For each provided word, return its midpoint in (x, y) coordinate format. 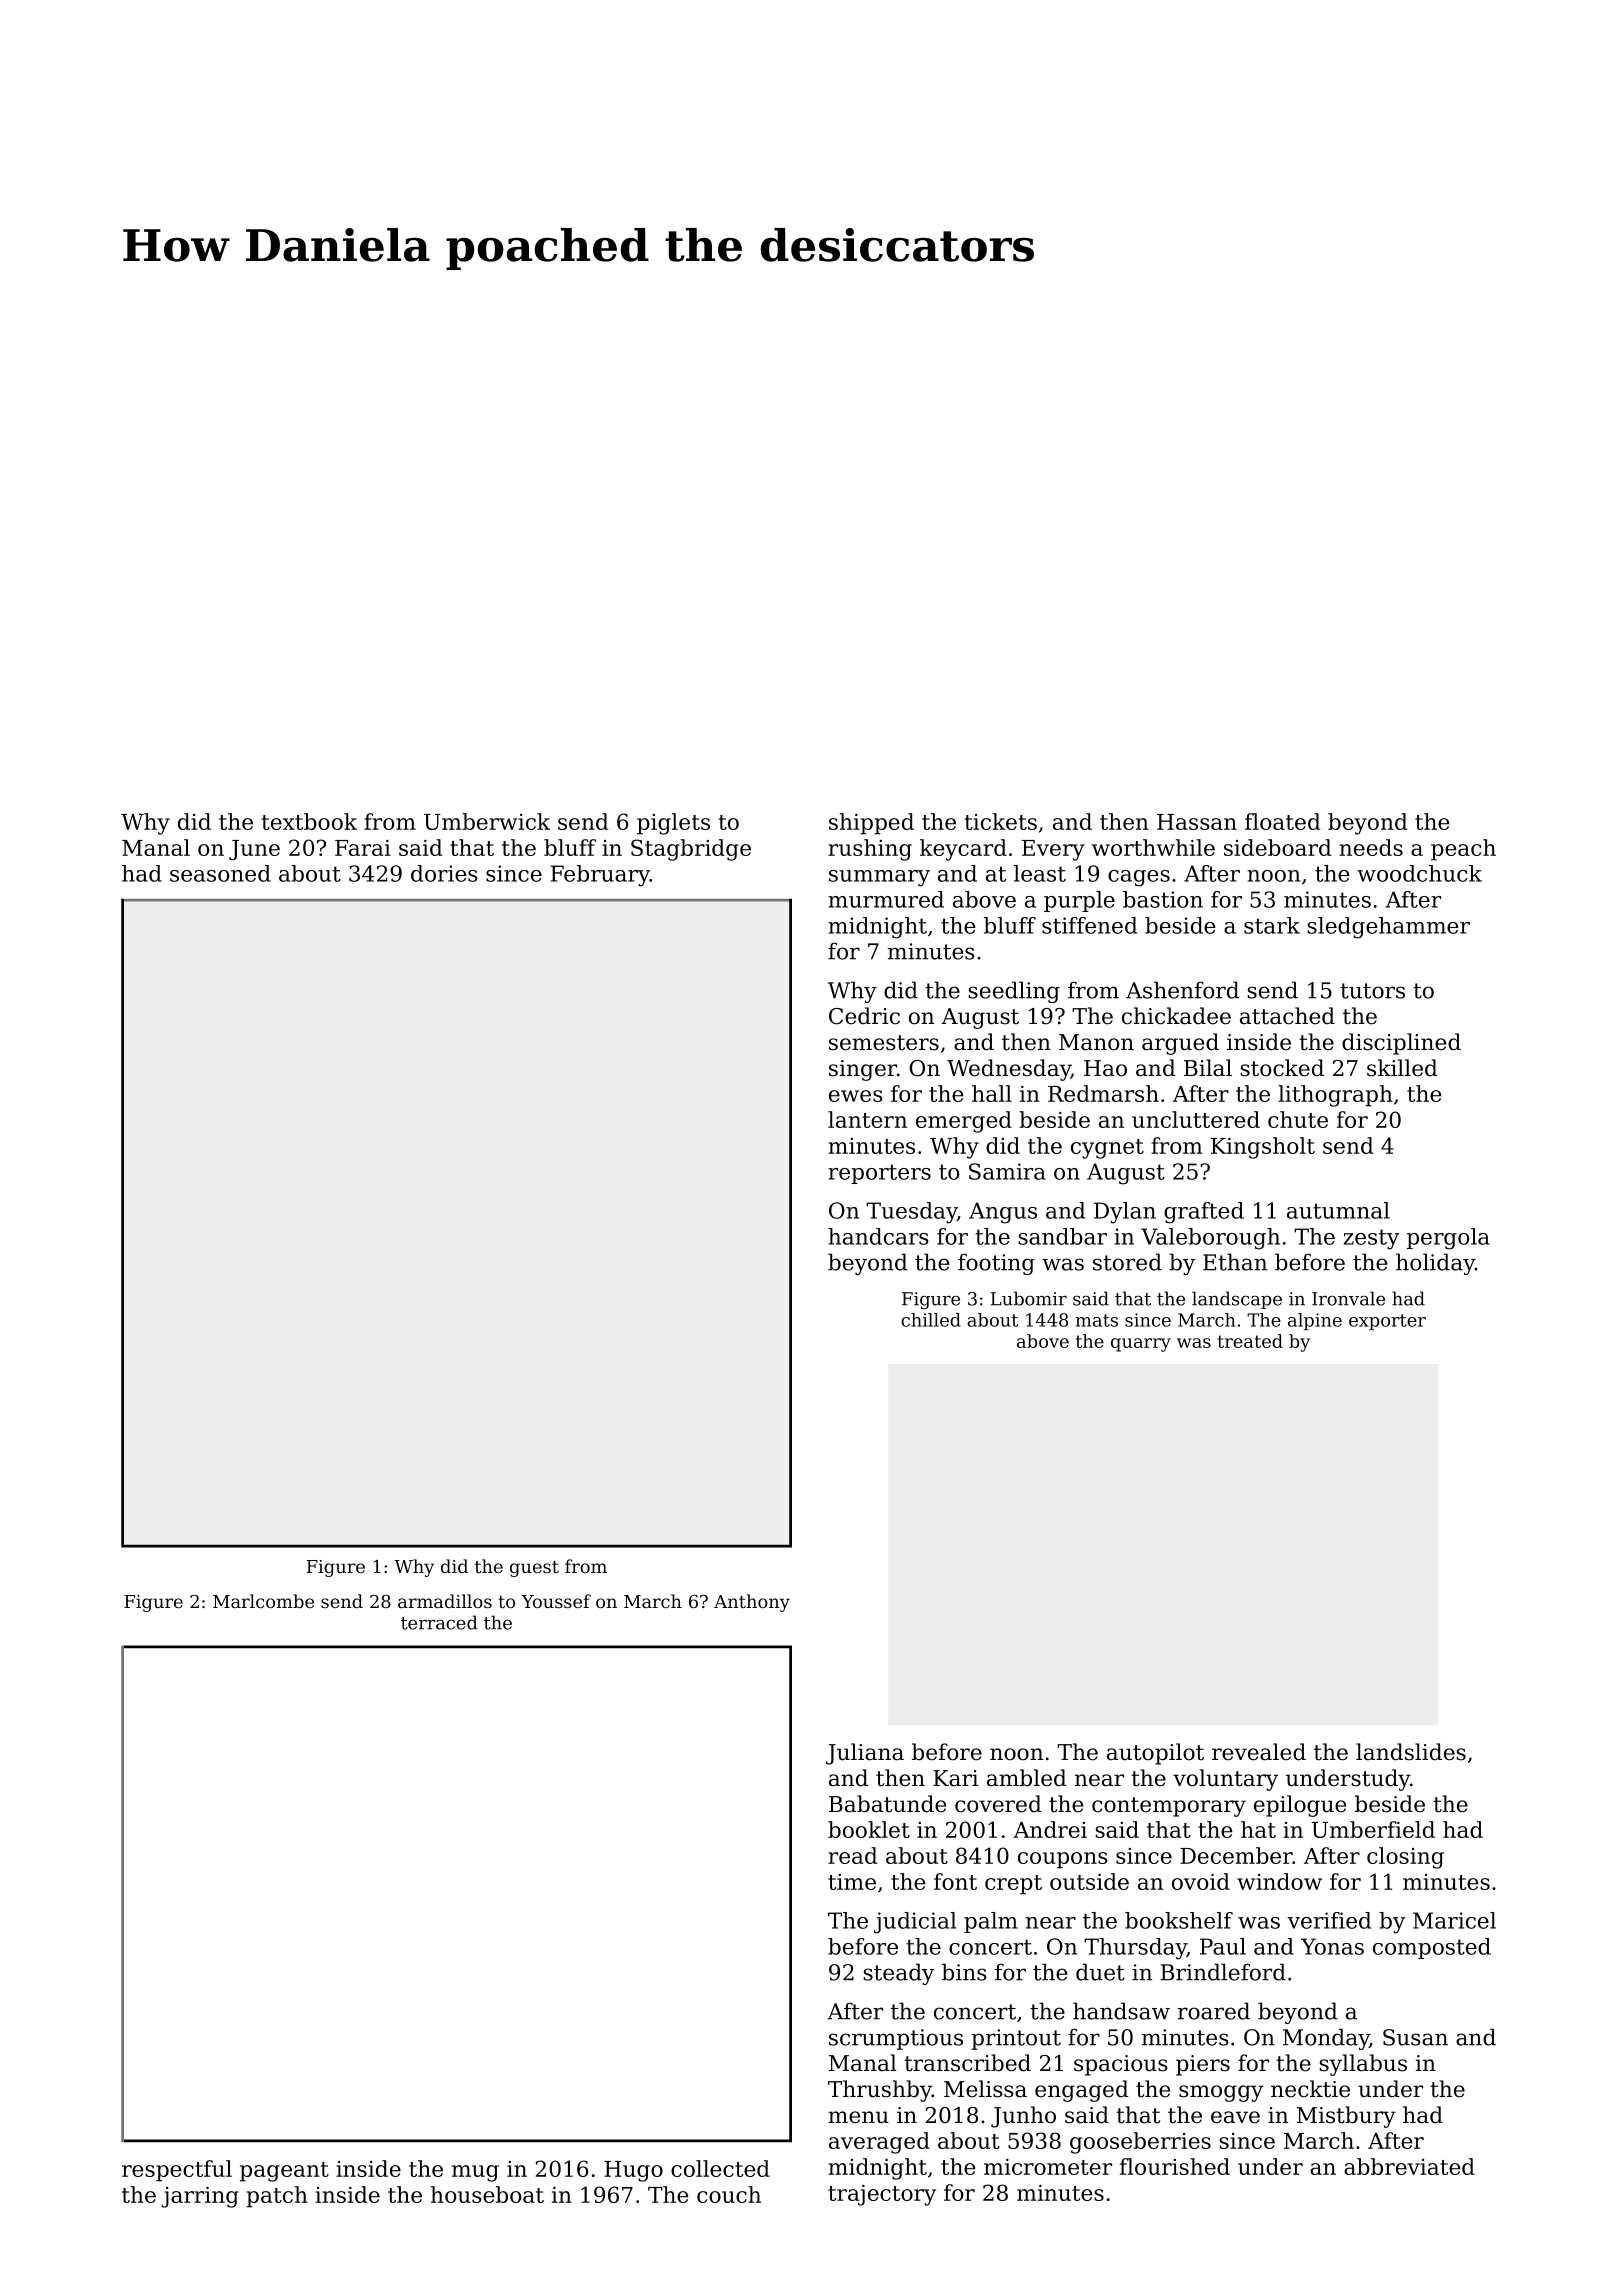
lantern (867, 1119)
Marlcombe (263, 1601)
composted (1432, 1948)
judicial (915, 1923)
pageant (284, 2172)
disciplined (1401, 1044)
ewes (856, 1096)
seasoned (220, 873)
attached (1287, 1016)
